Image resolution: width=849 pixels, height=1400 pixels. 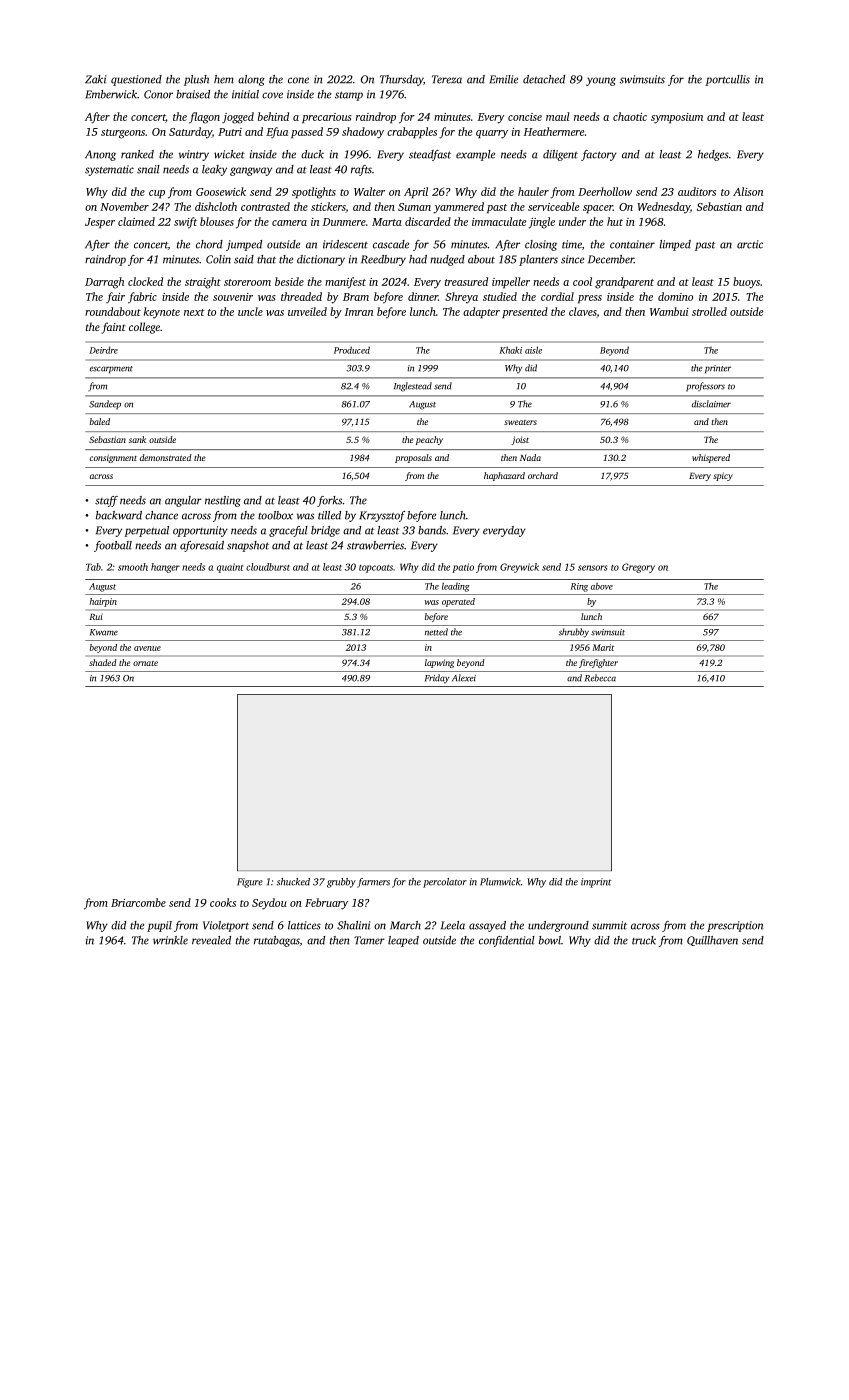 I want to click on percolator, so click(x=445, y=883).
